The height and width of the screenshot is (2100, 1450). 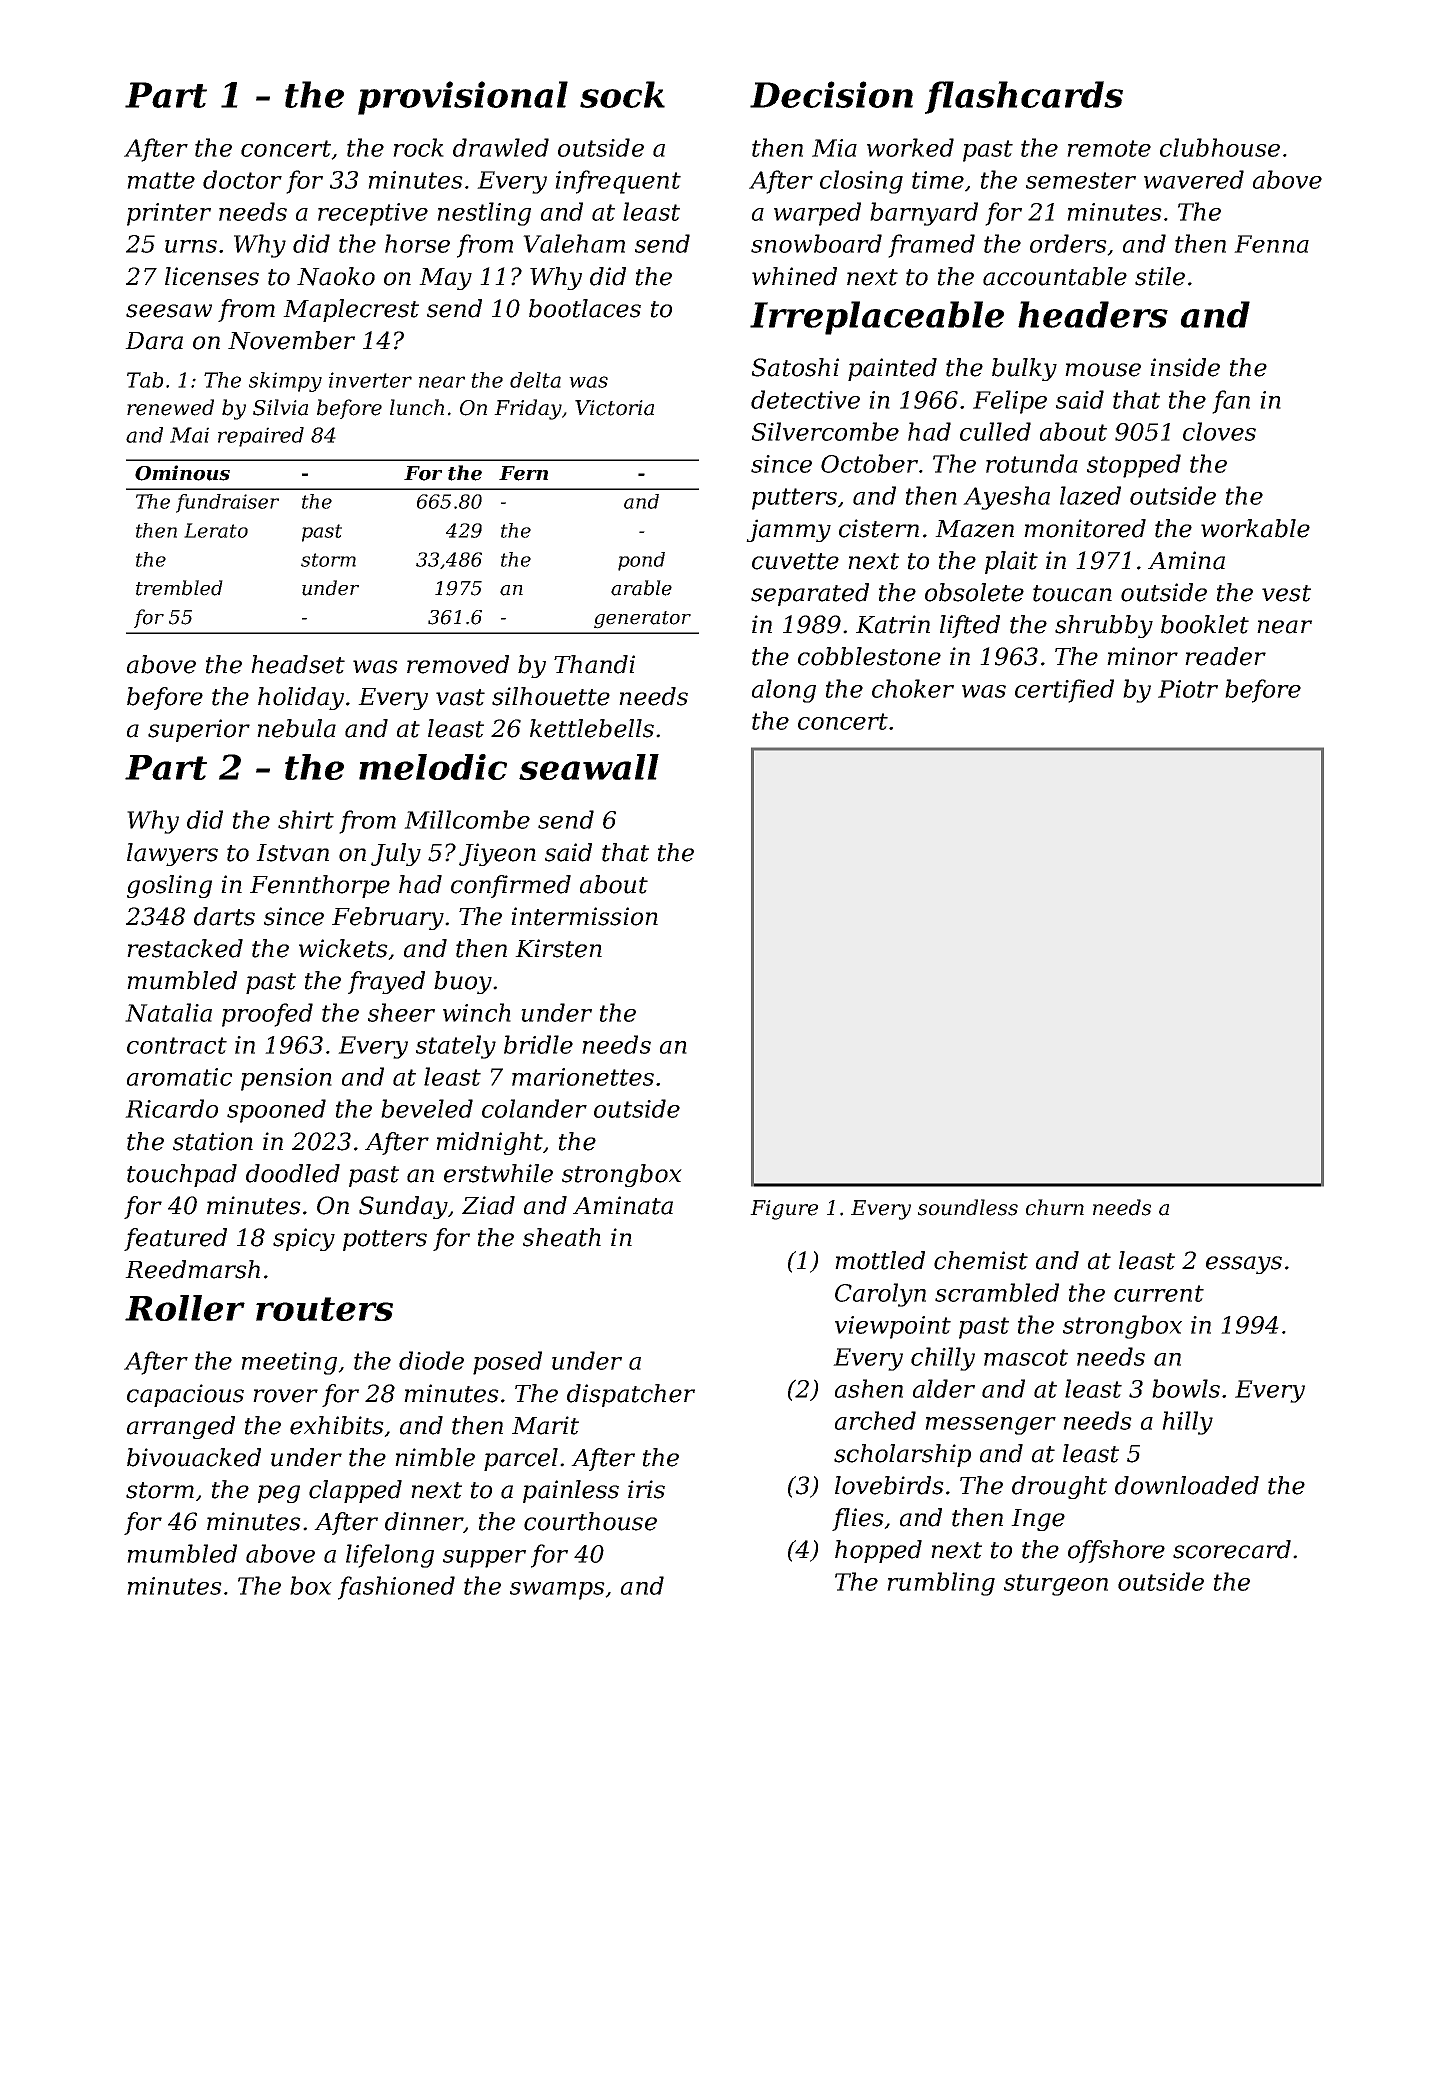 I want to click on flashcards, so click(x=1024, y=97).
